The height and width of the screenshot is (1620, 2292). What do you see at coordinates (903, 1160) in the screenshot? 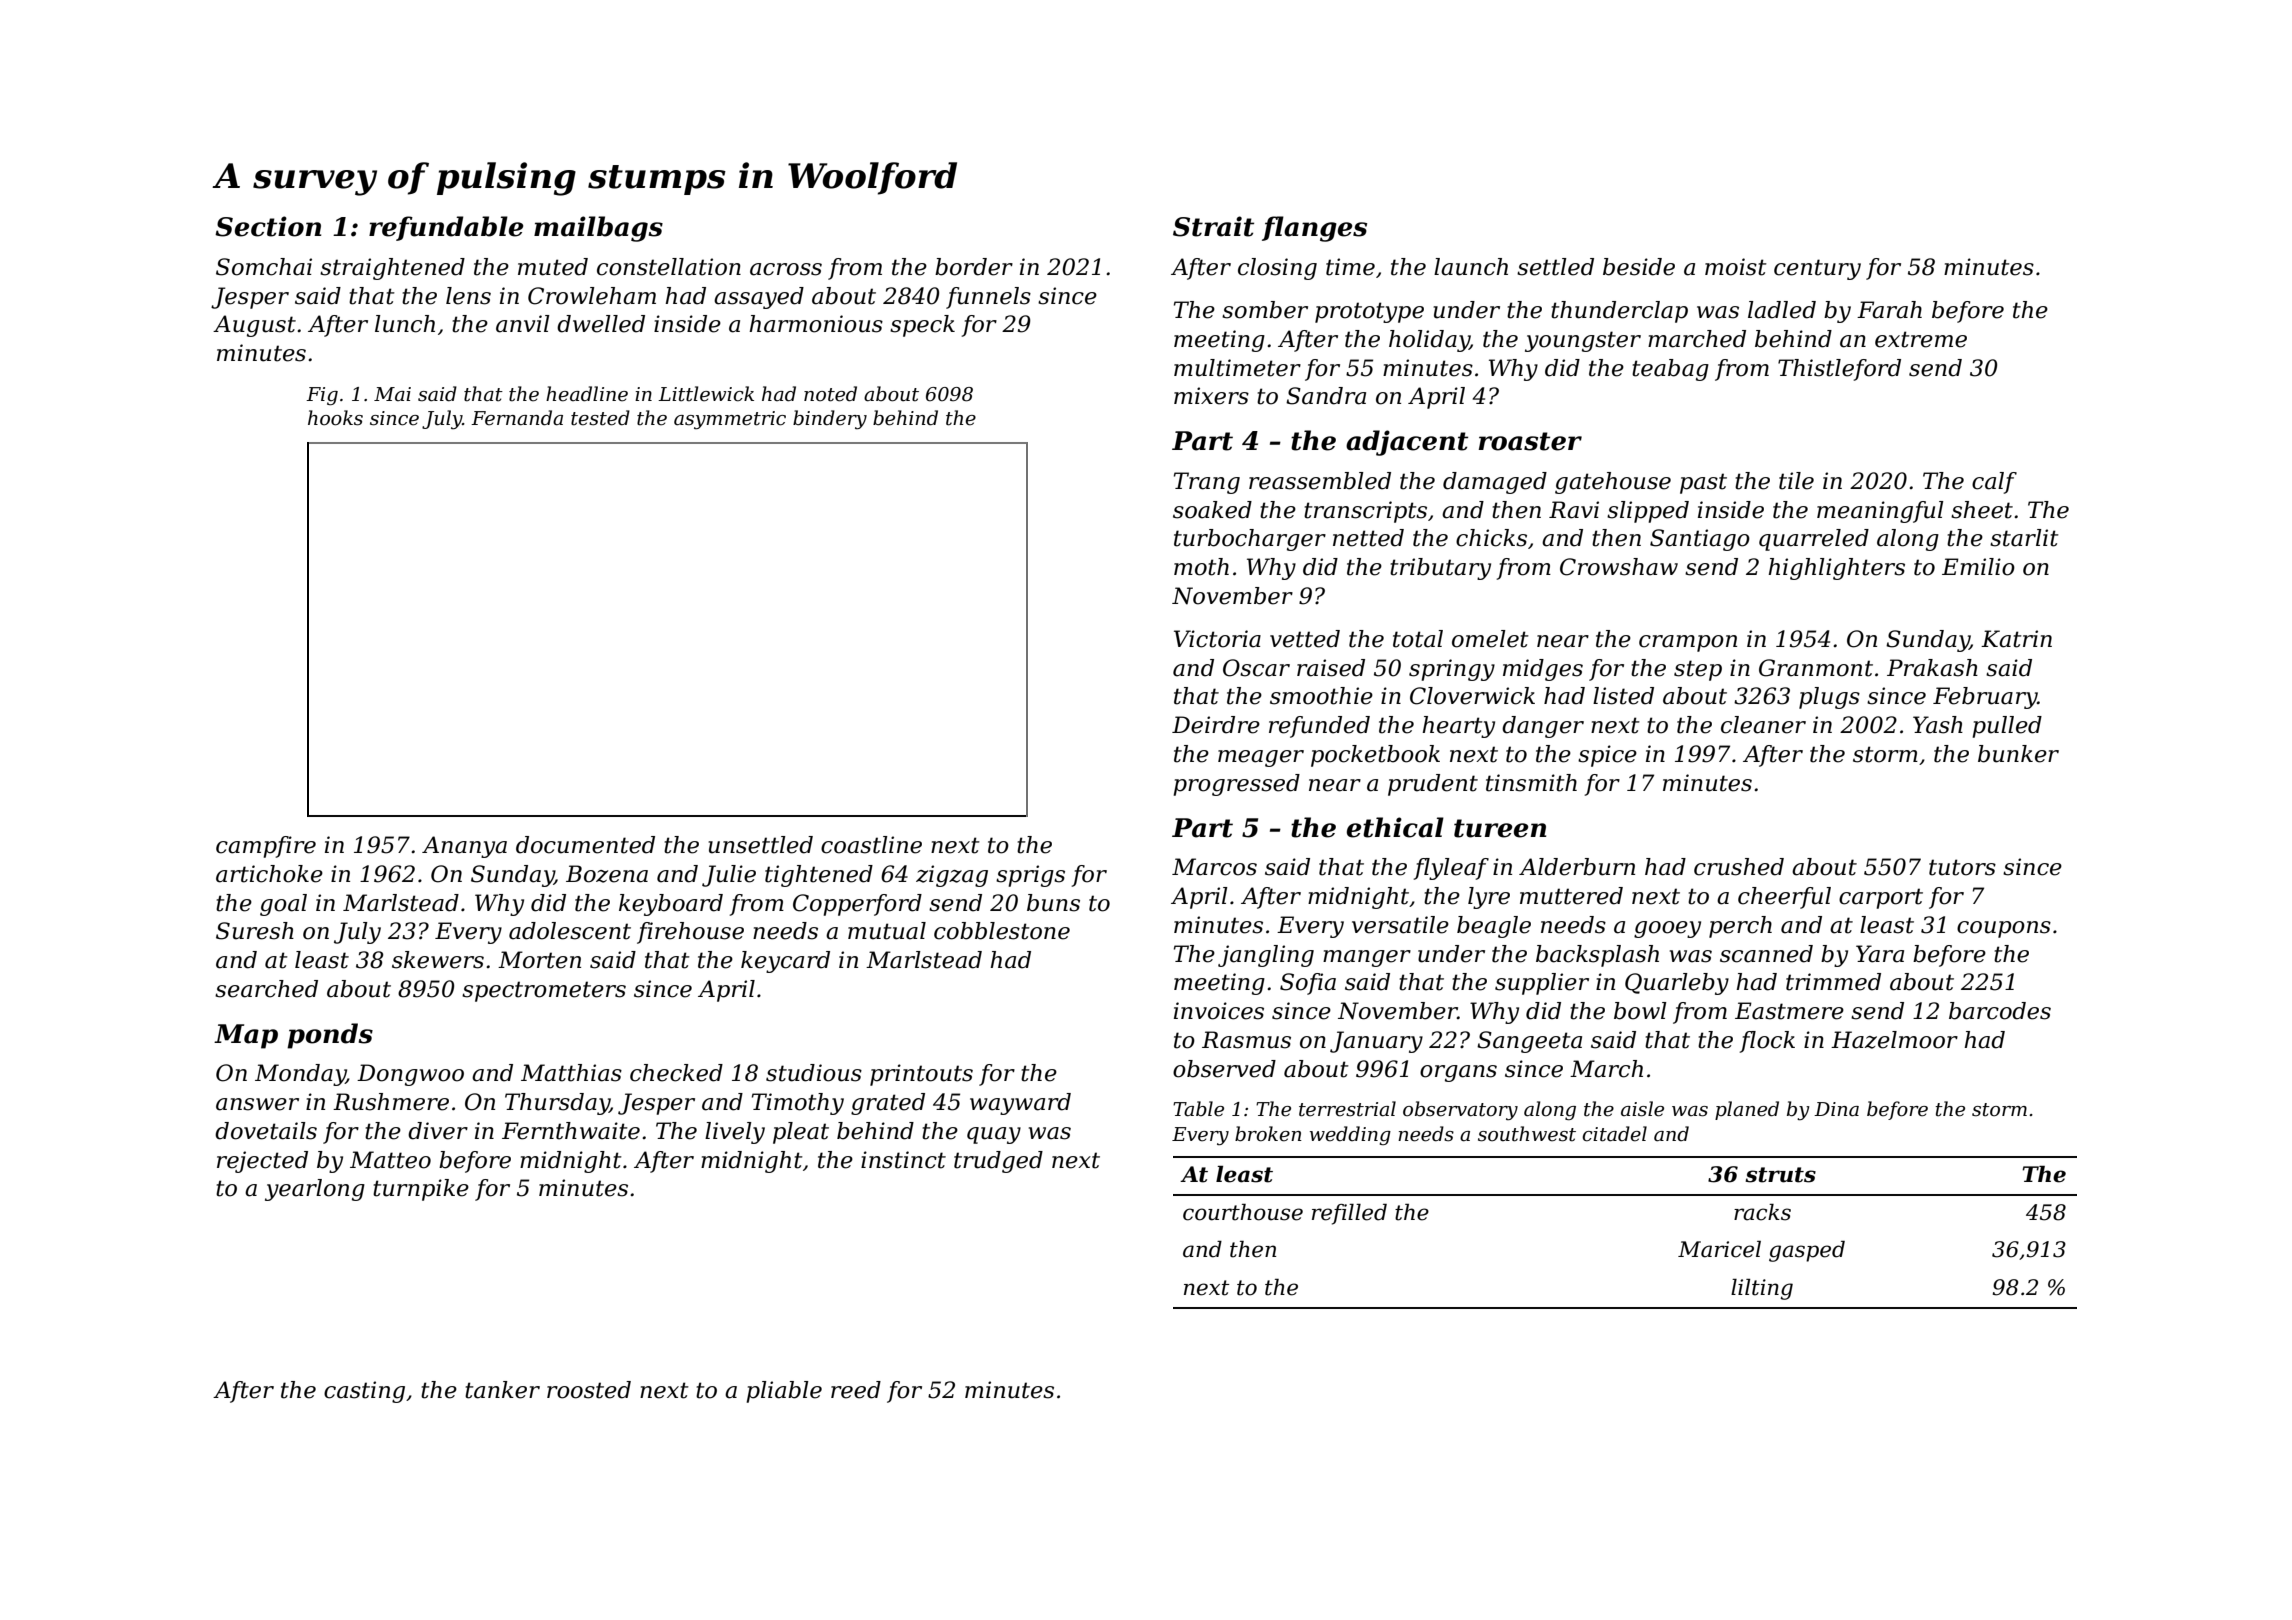
I see `instinct` at bounding box center [903, 1160].
